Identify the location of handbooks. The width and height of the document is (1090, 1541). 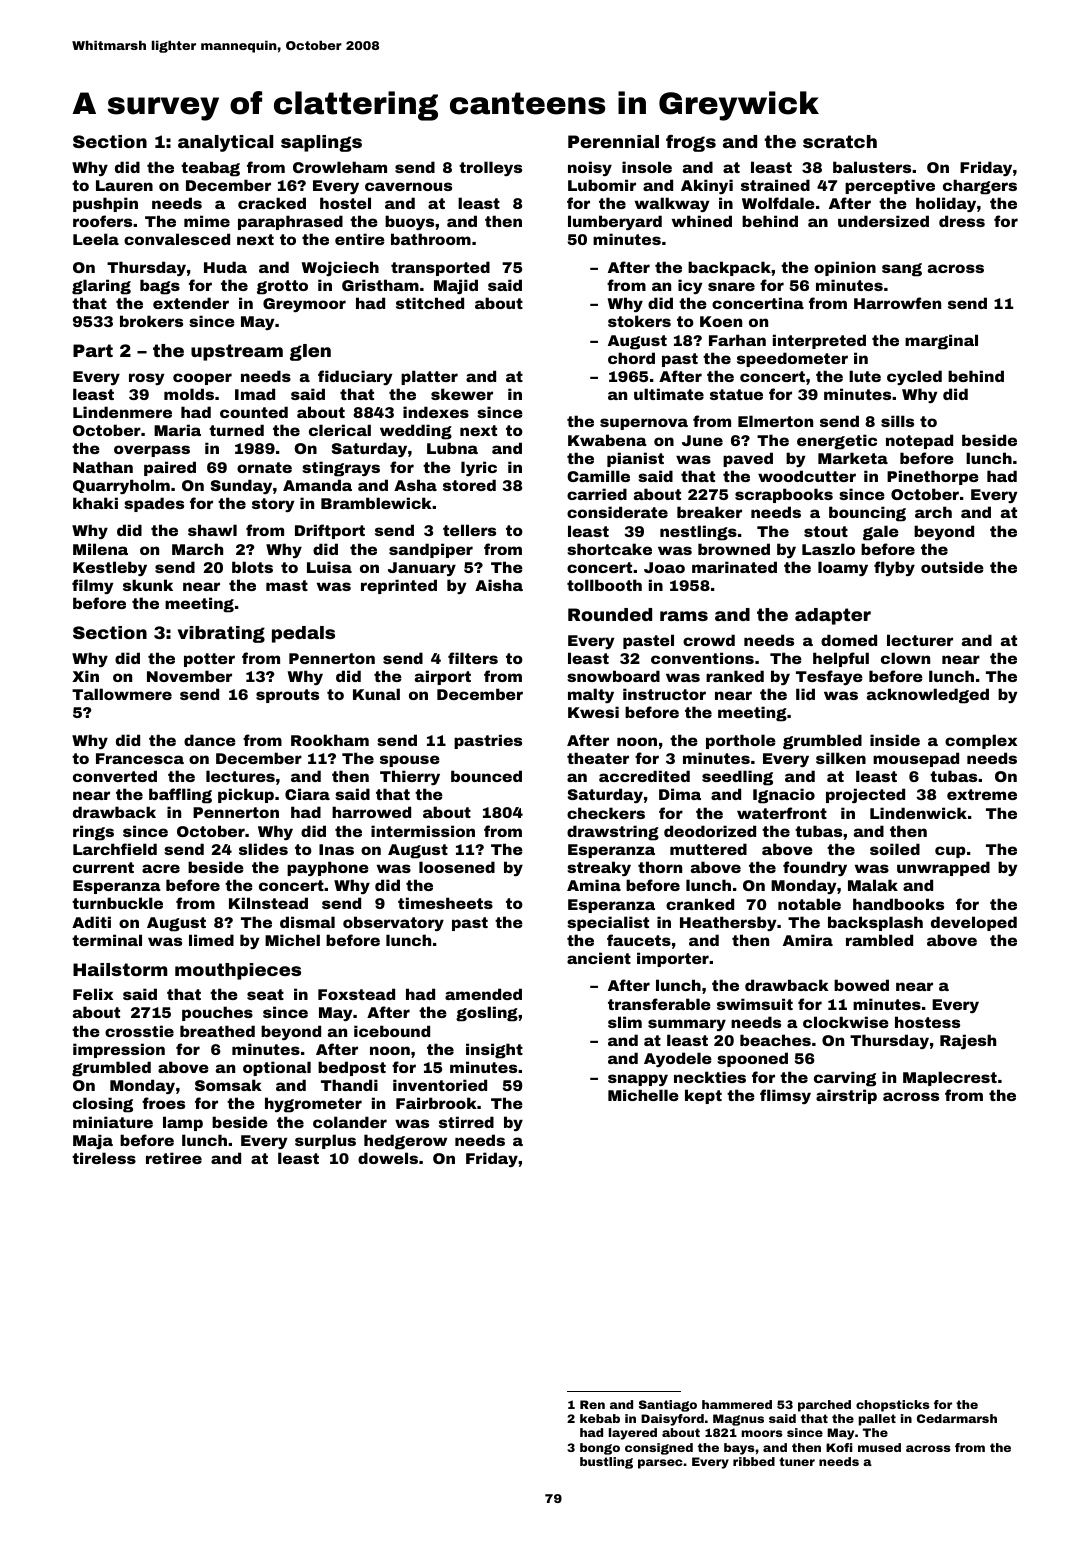
(898, 904).
